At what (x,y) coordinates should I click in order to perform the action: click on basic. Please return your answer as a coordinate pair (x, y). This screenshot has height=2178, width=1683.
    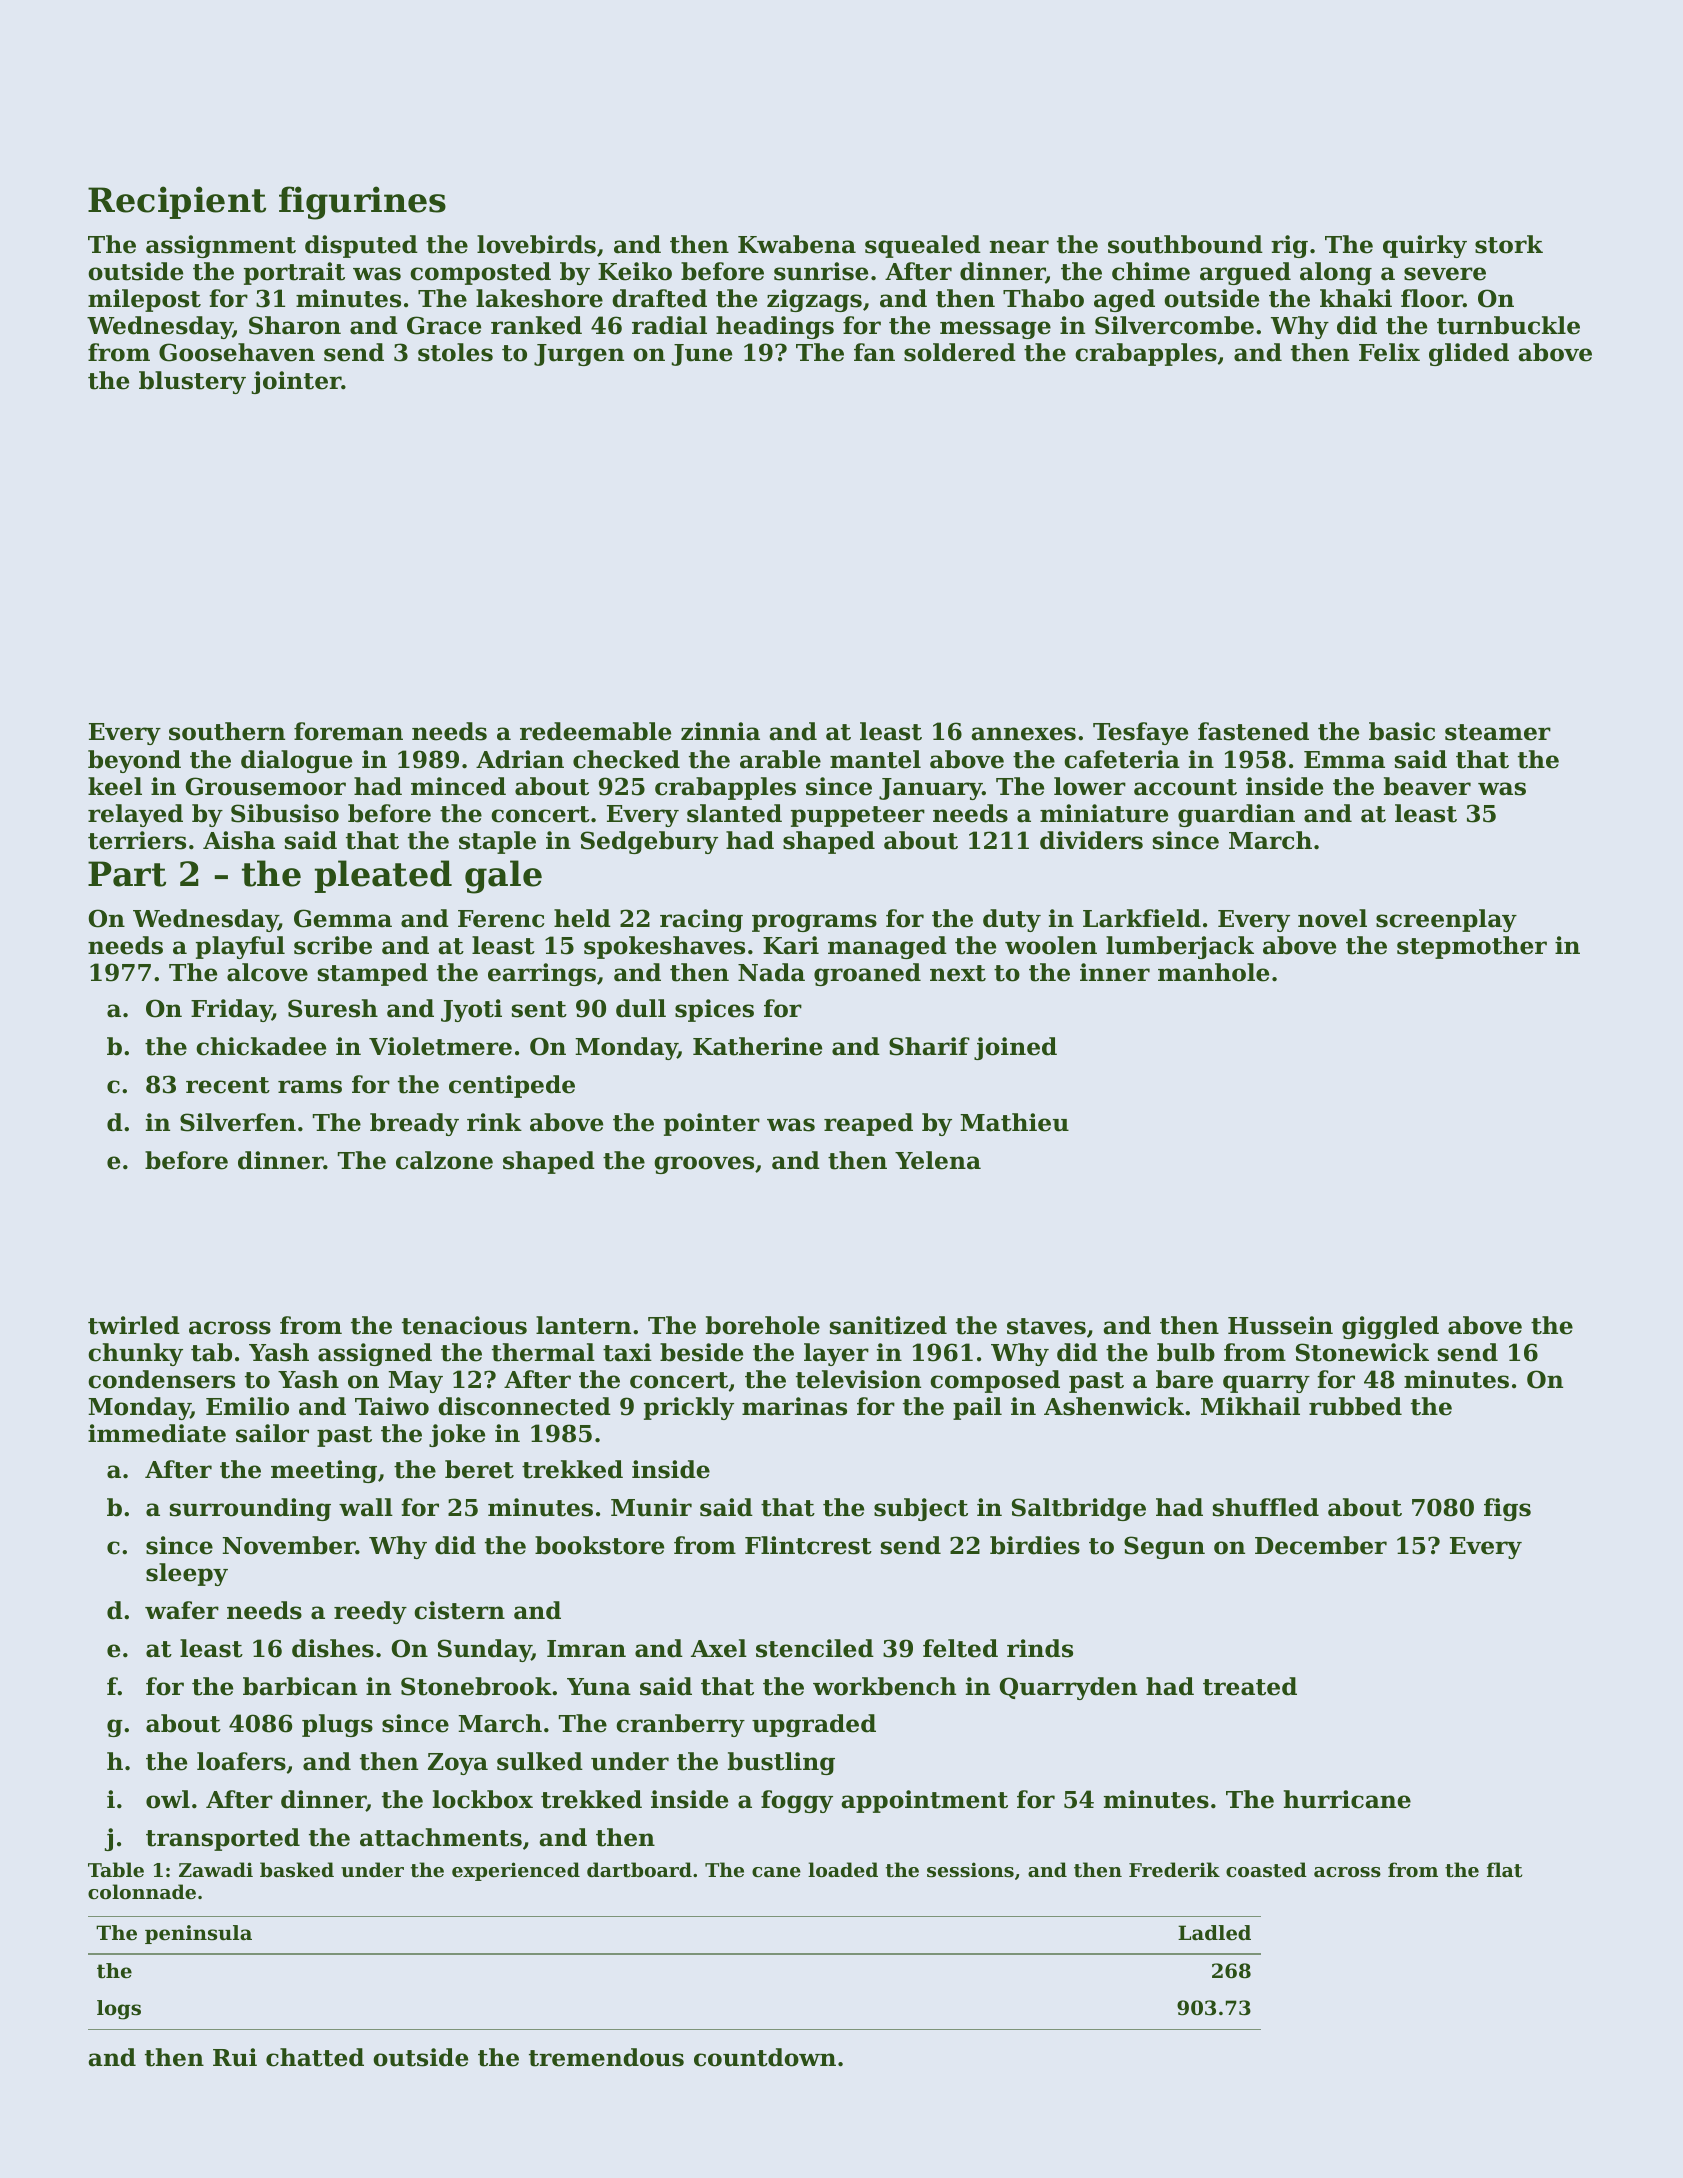
    Looking at the image, I should click on (1402, 731).
